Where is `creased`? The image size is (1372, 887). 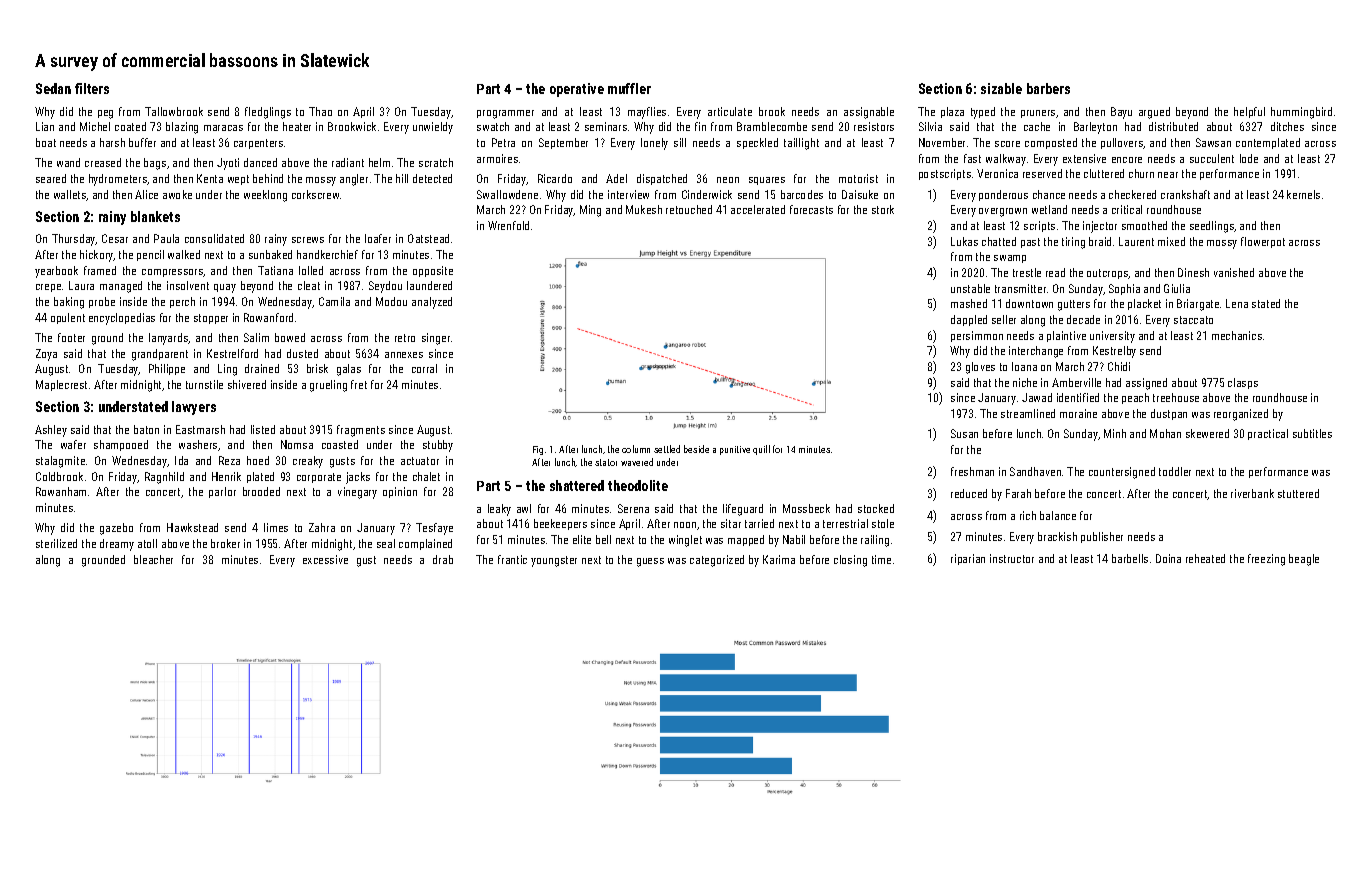 creased is located at coordinates (103, 162).
